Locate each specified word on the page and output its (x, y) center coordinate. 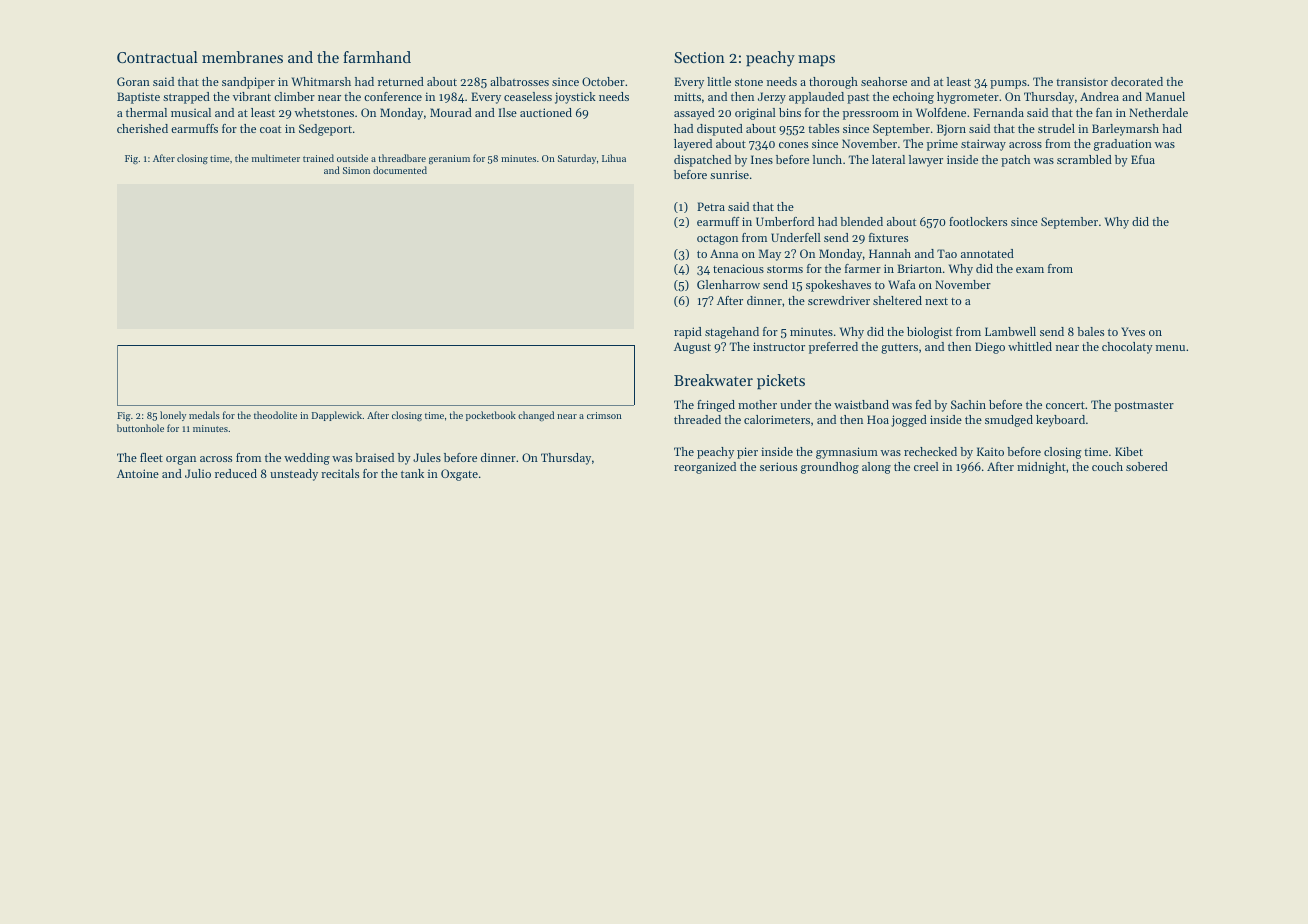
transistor (1082, 81)
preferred (833, 348)
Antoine (138, 473)
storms (785, 269)
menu (1170, 348)
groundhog (830, 468)
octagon (717, 239)
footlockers (978, 221)
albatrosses (519, 81)
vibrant (252, 96)
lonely (173, 416)
